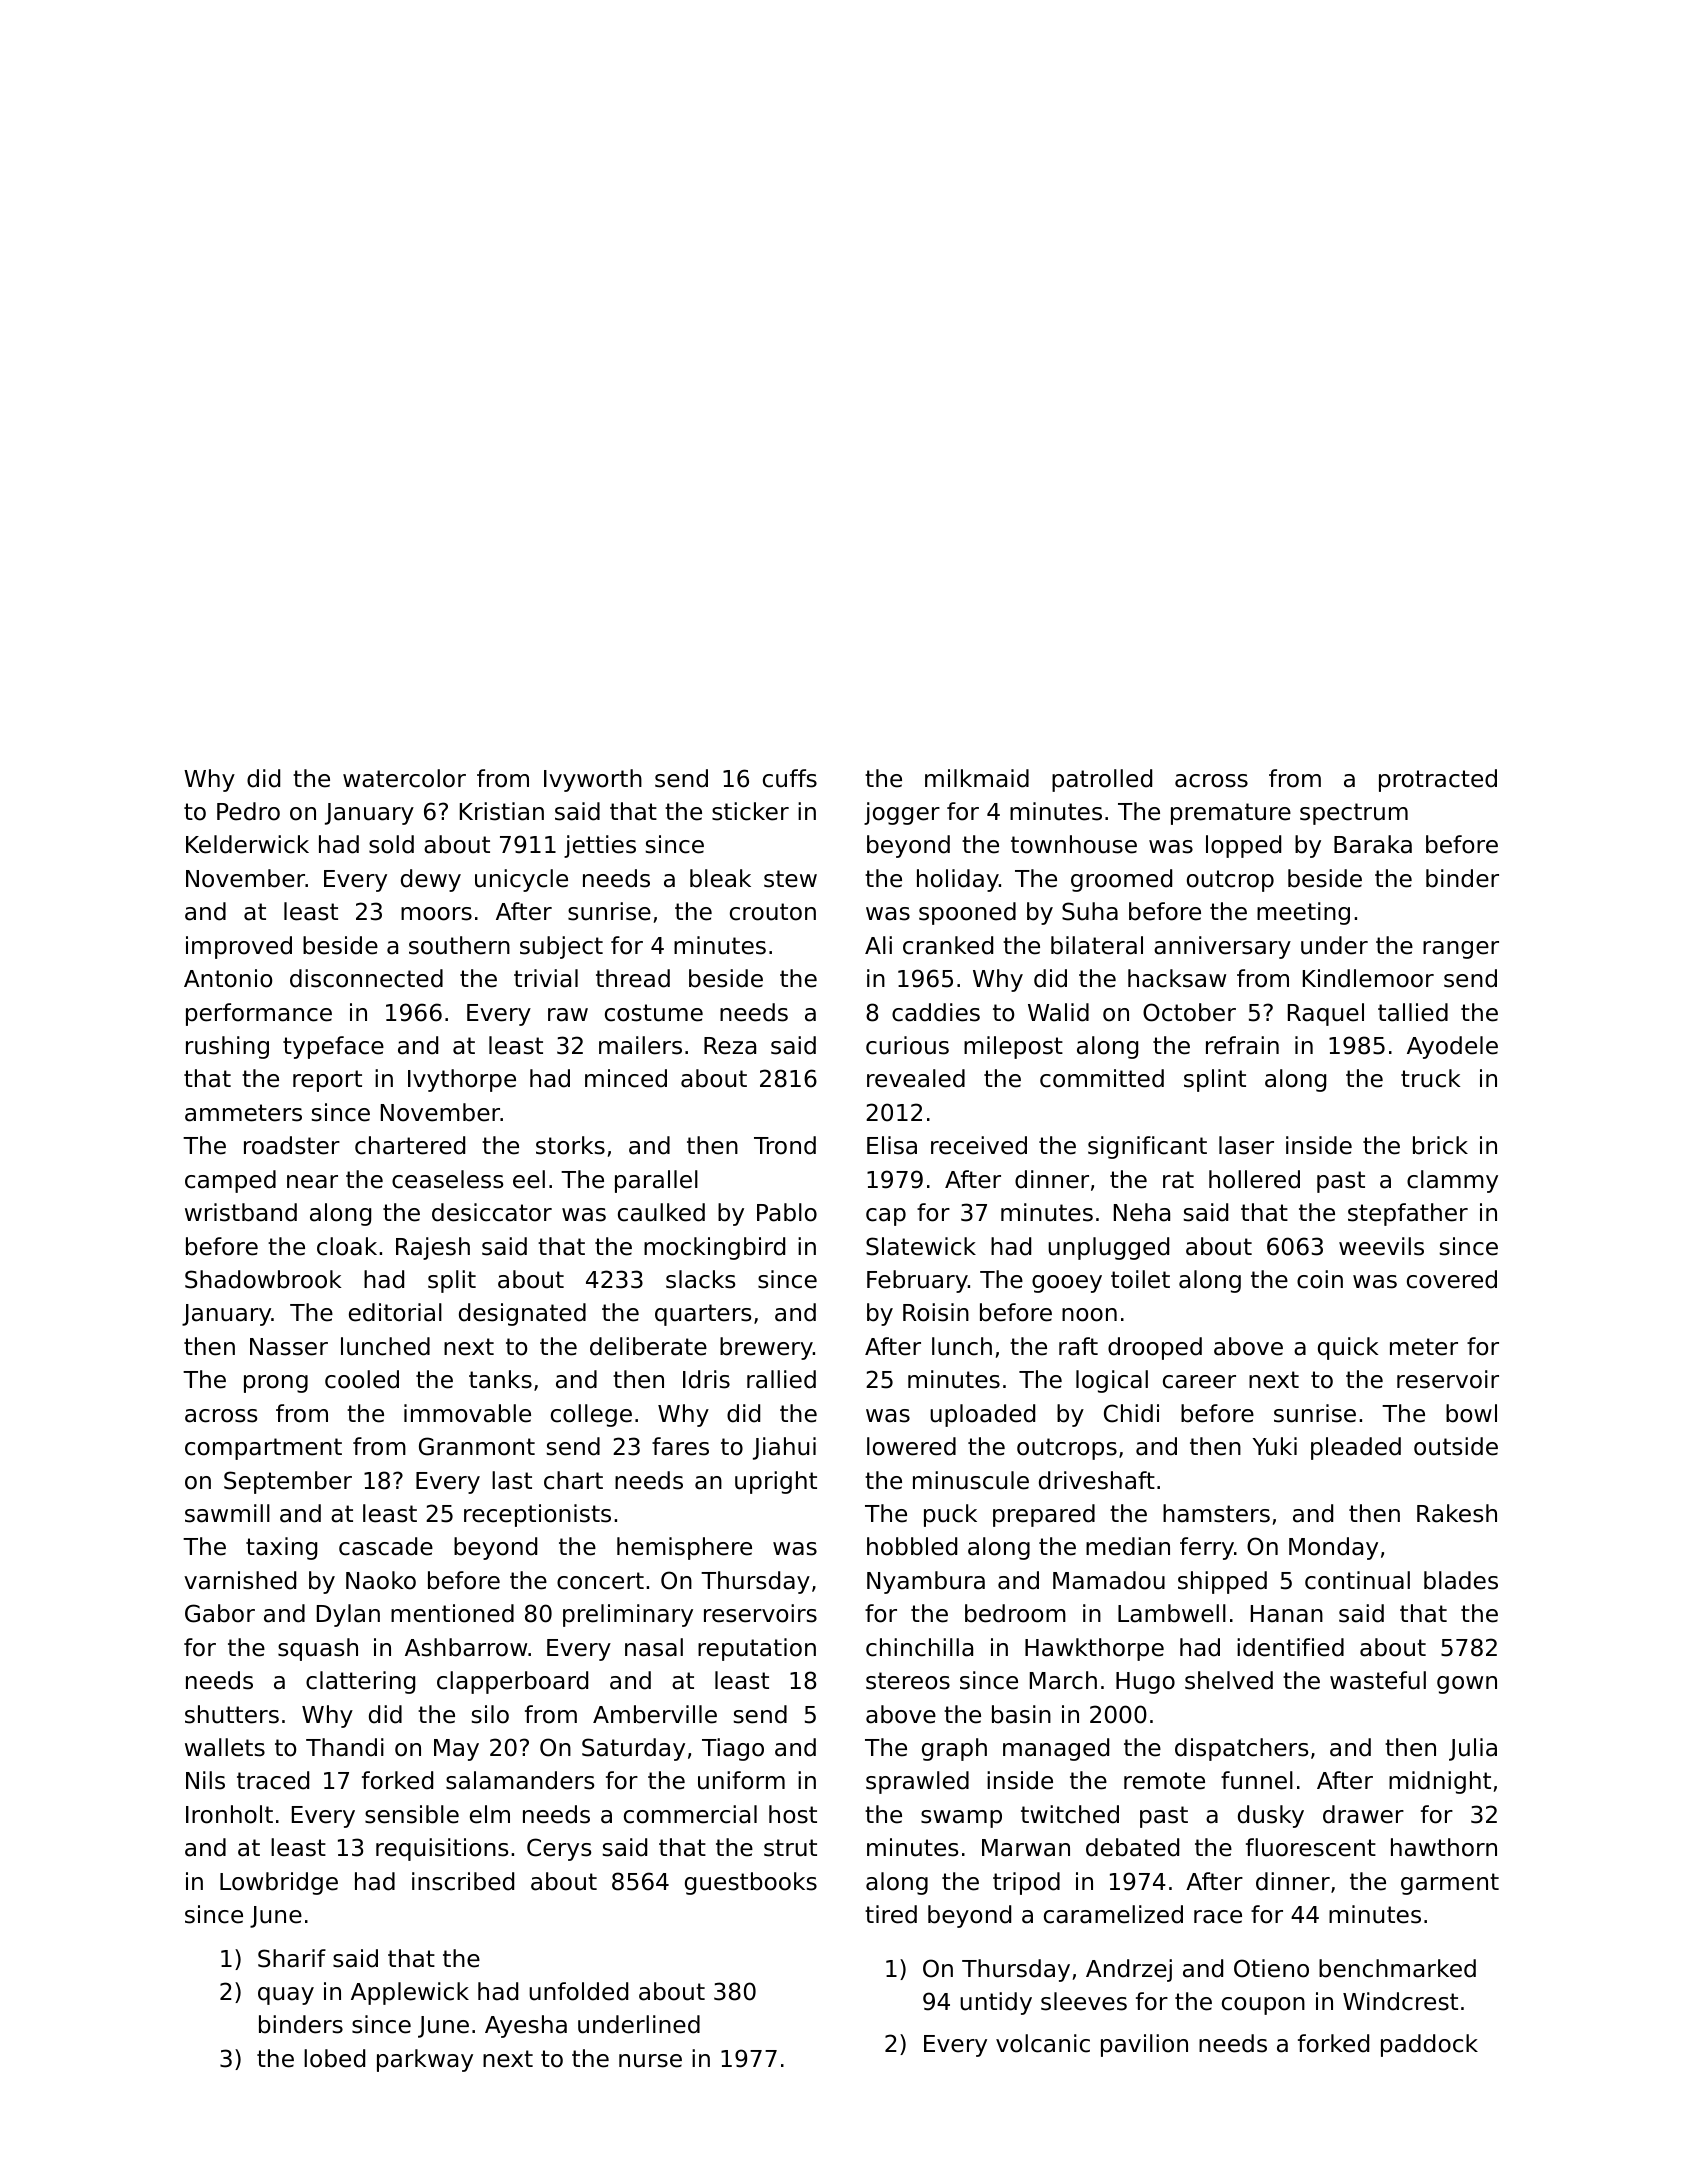 The image size is (1683, 2178). Describe the element at coordinates (650, 2061) in the page. I see `nurse` at that location.
